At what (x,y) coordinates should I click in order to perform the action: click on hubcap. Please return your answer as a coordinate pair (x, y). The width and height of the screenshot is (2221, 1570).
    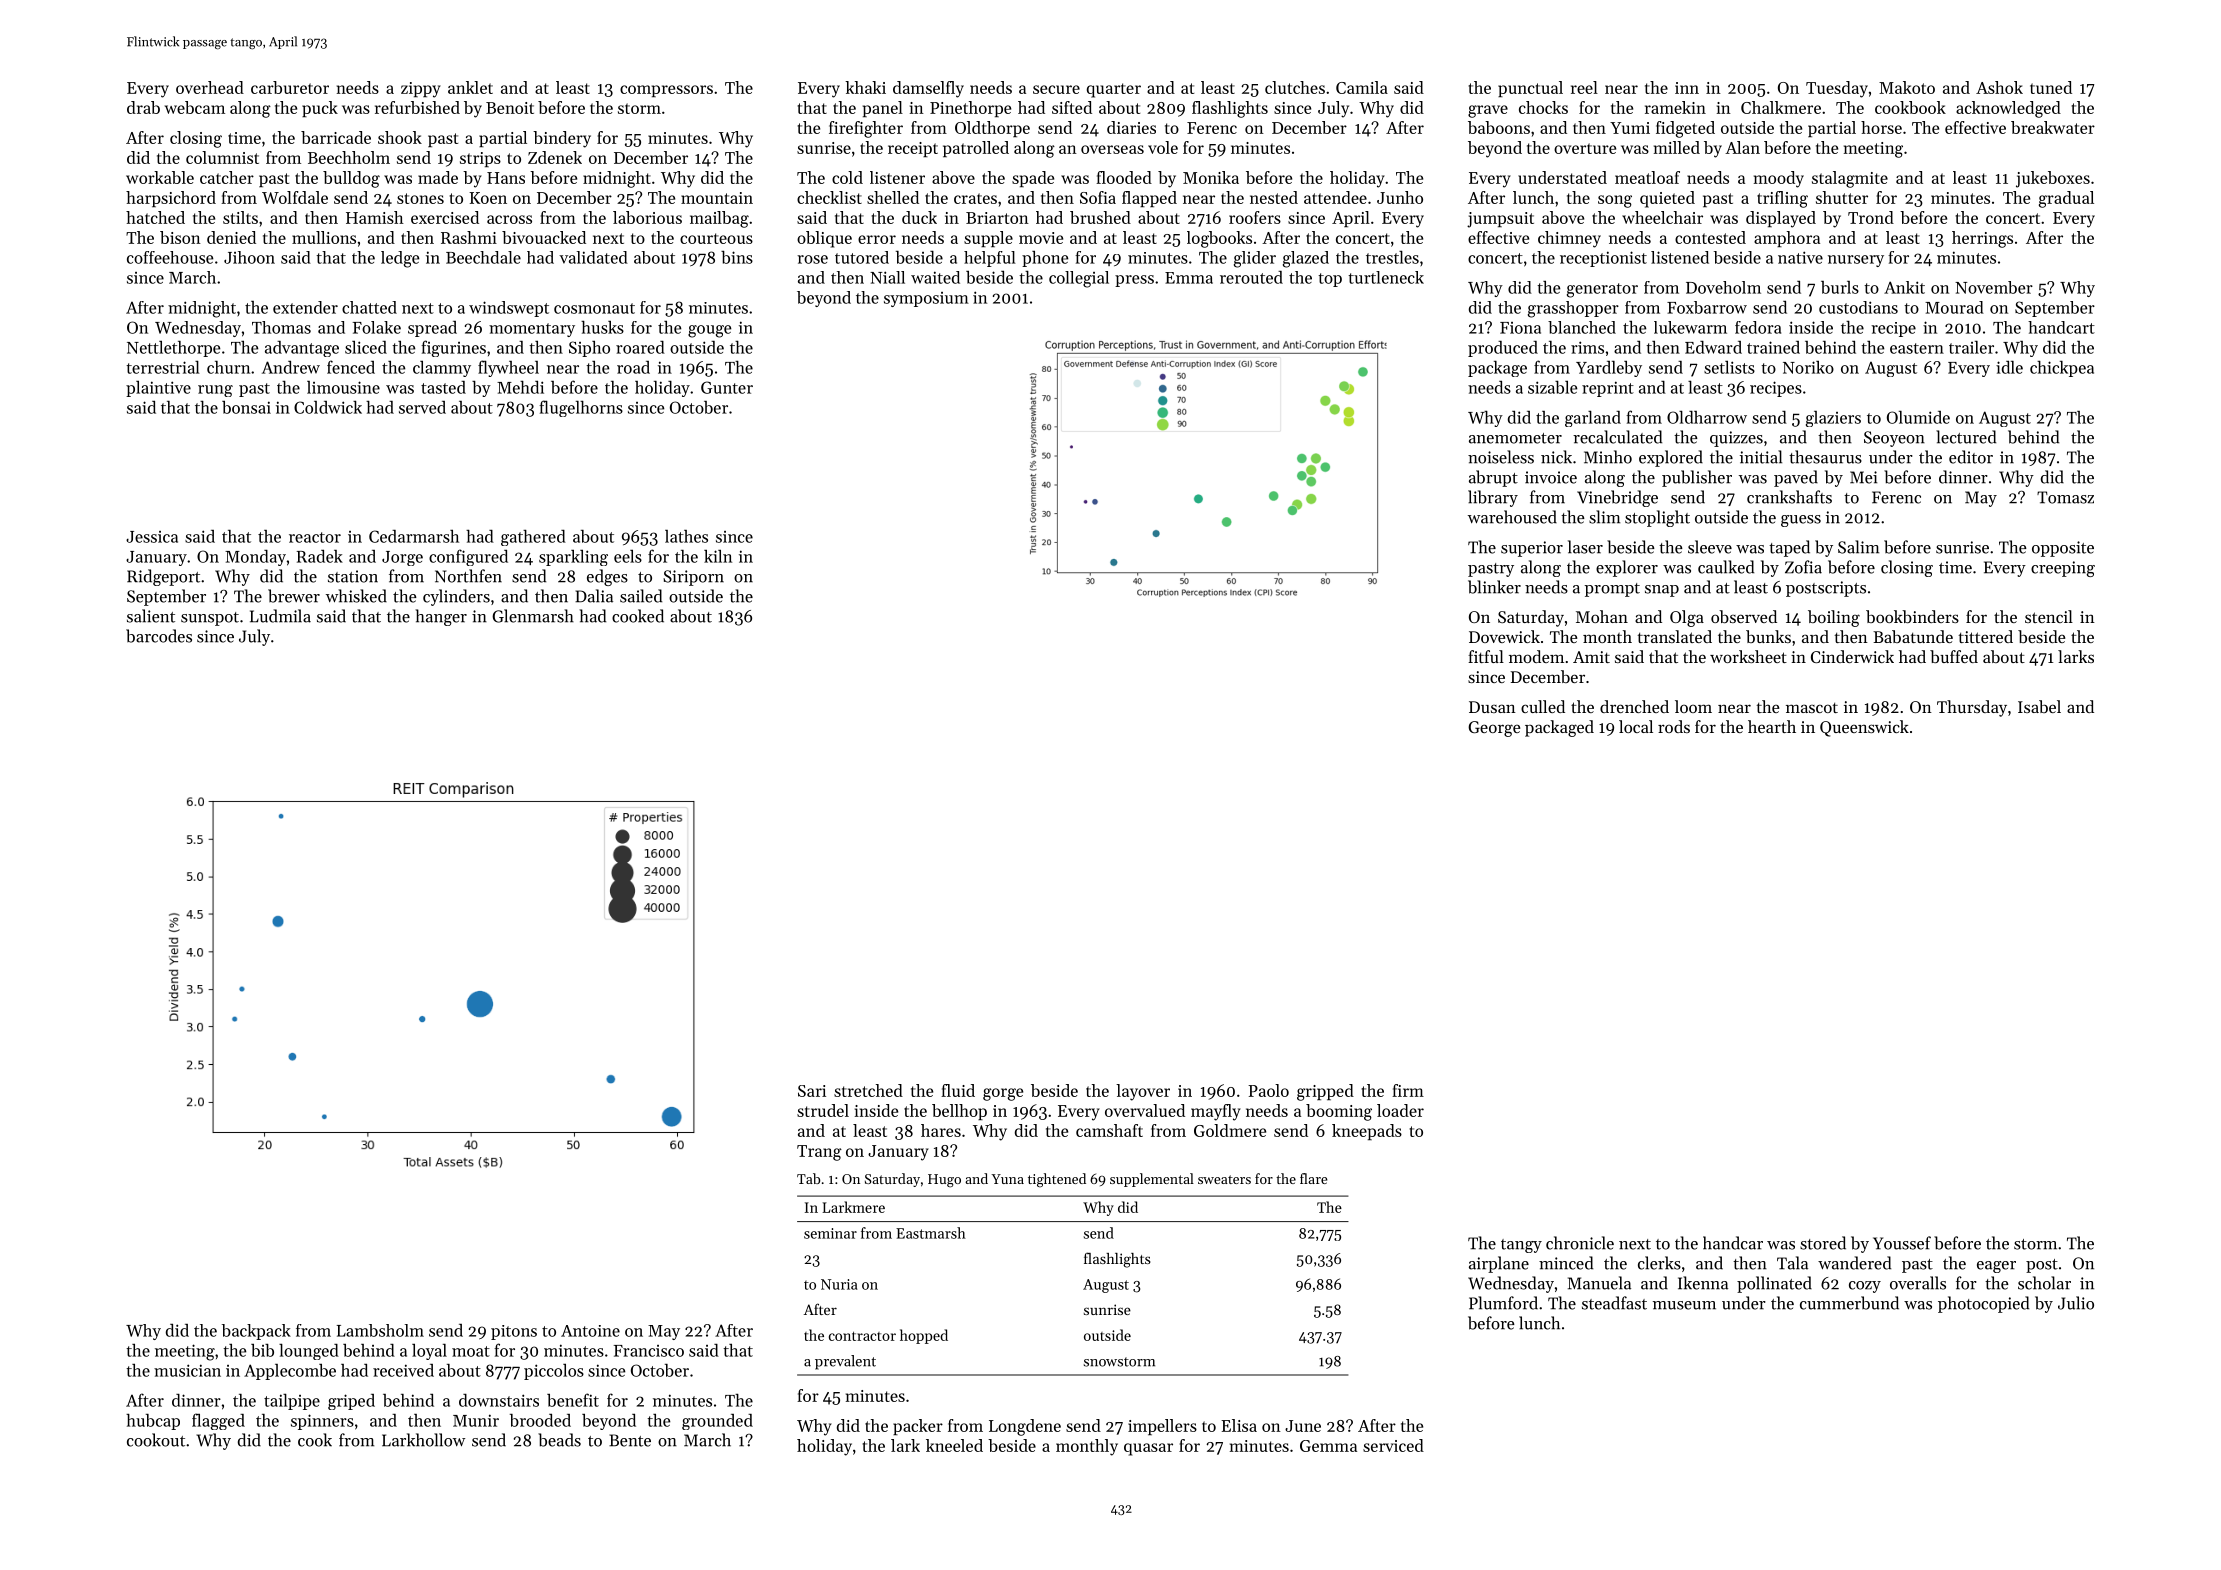
    Looking at the image, I should click on (153, 1422).
